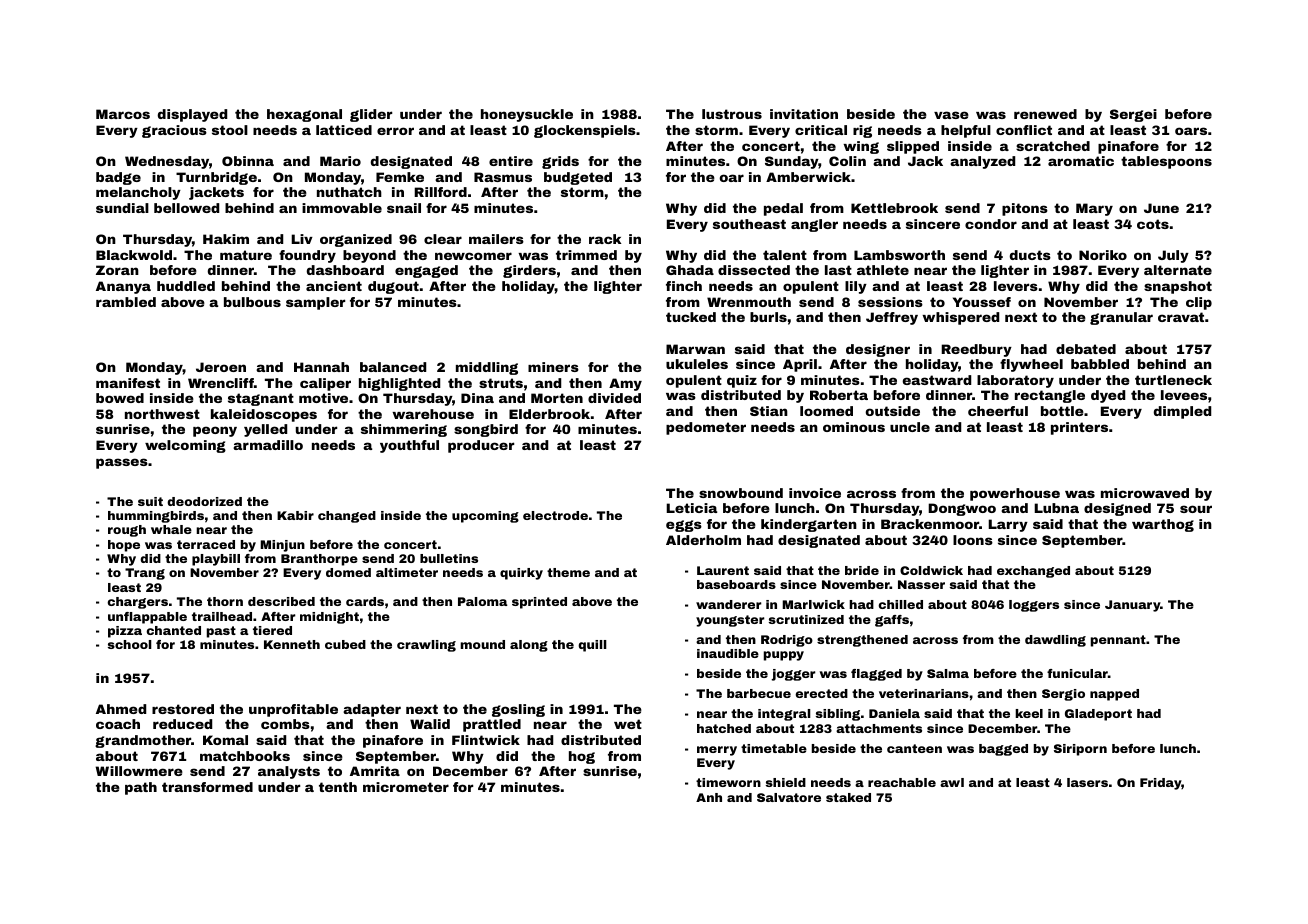  I want to click on deodorized, so click(204, 501).
